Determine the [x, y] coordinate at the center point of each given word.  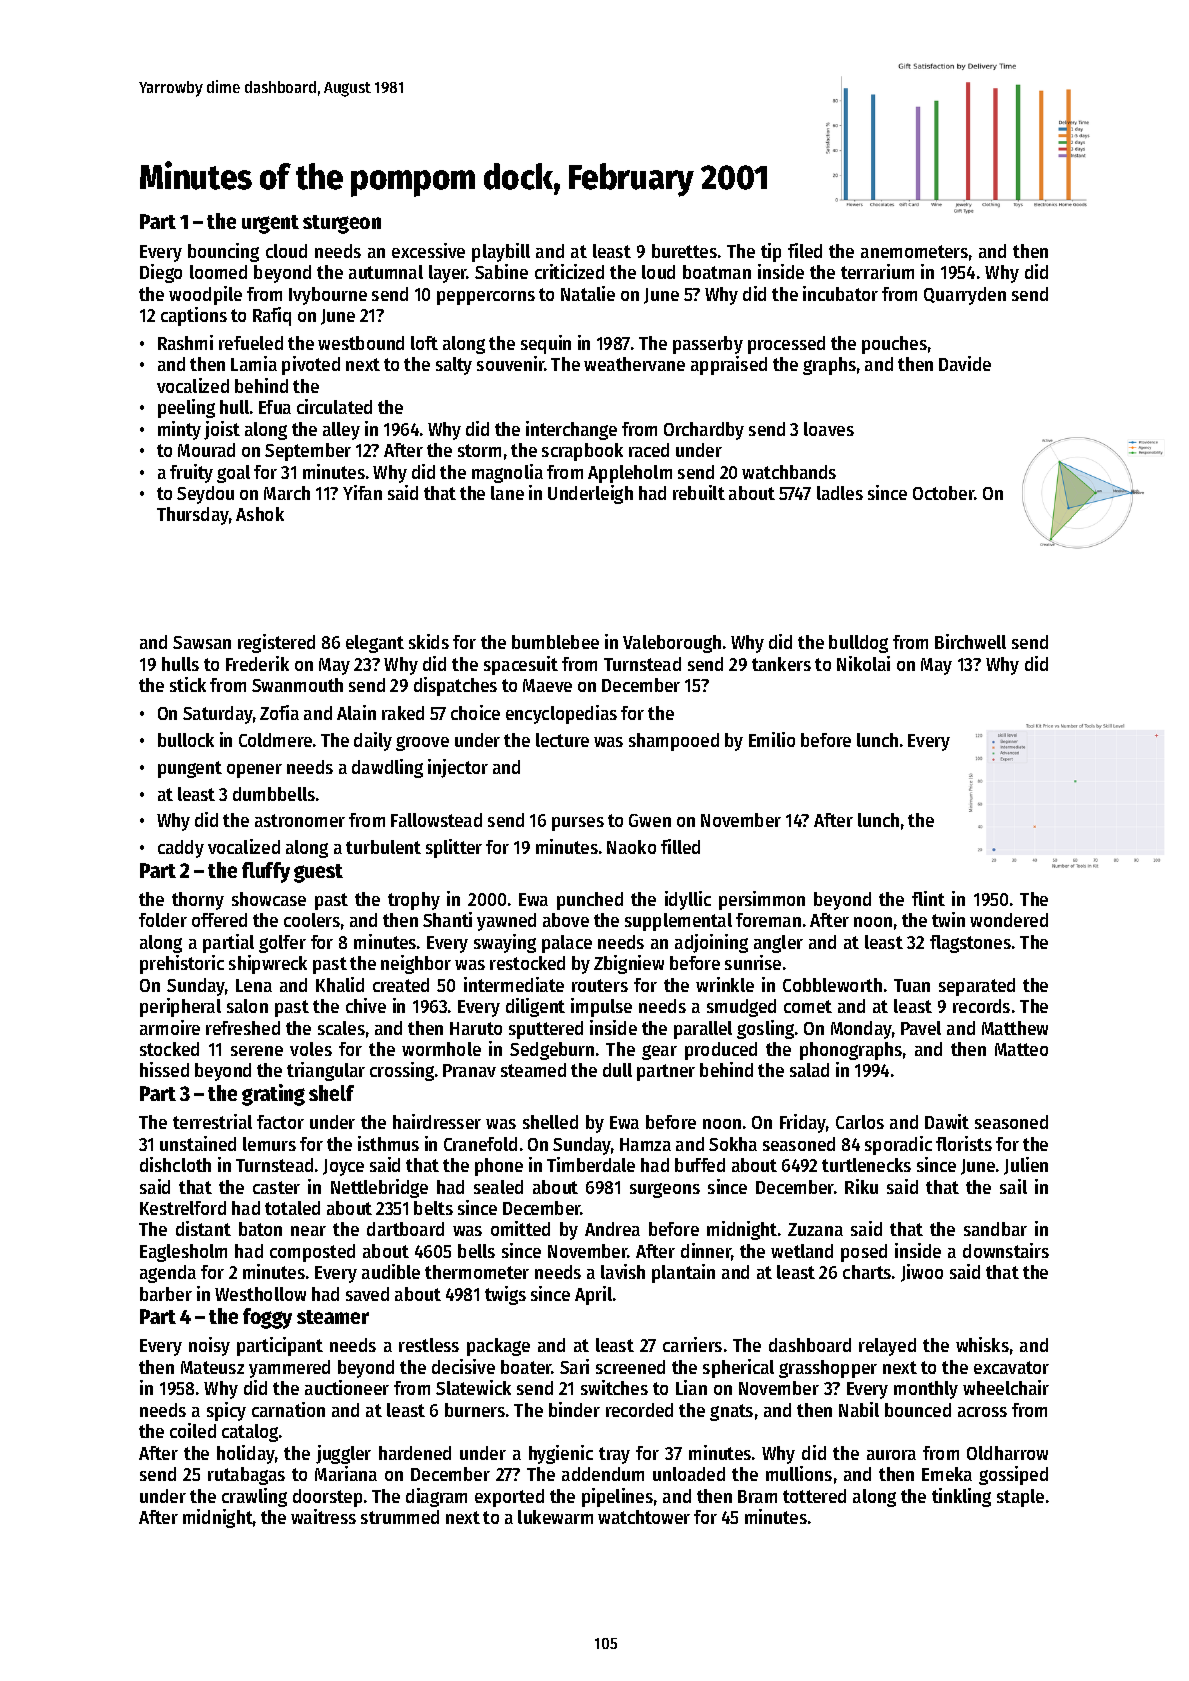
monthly [926, 1390]
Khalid [340, 984]
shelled [550, 1122]
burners [475, 1410]
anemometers [914, 251]
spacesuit [521, 665]
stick [188, 684]
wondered [1009, 920]
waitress [323, 1516]
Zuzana [815, 1229]
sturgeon [342, 224]
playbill [501, 252]
